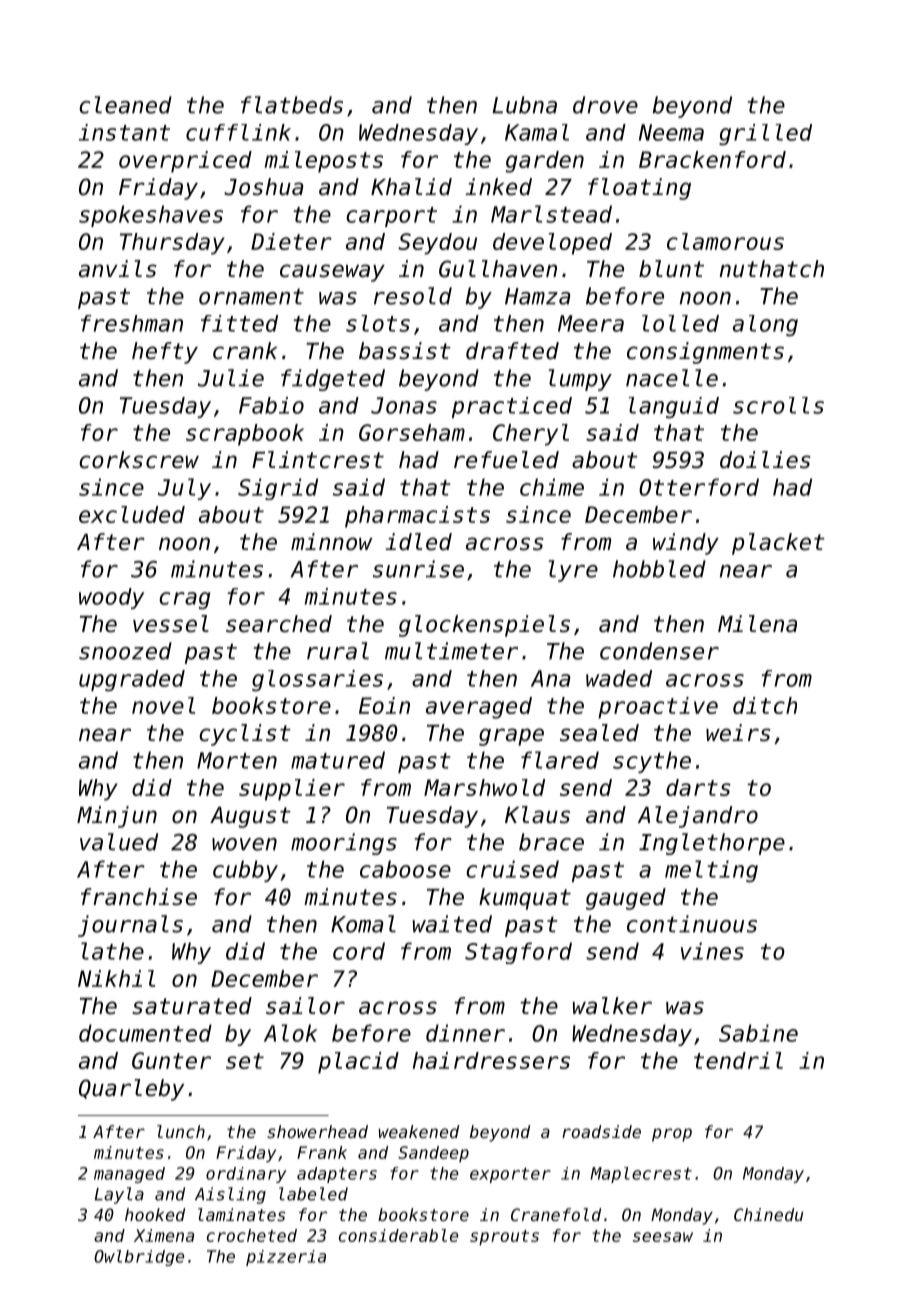 This document has width=908, height=1316. Describe the element at coordinates (525, 899) in the document. I see `kumquat` at that location.
